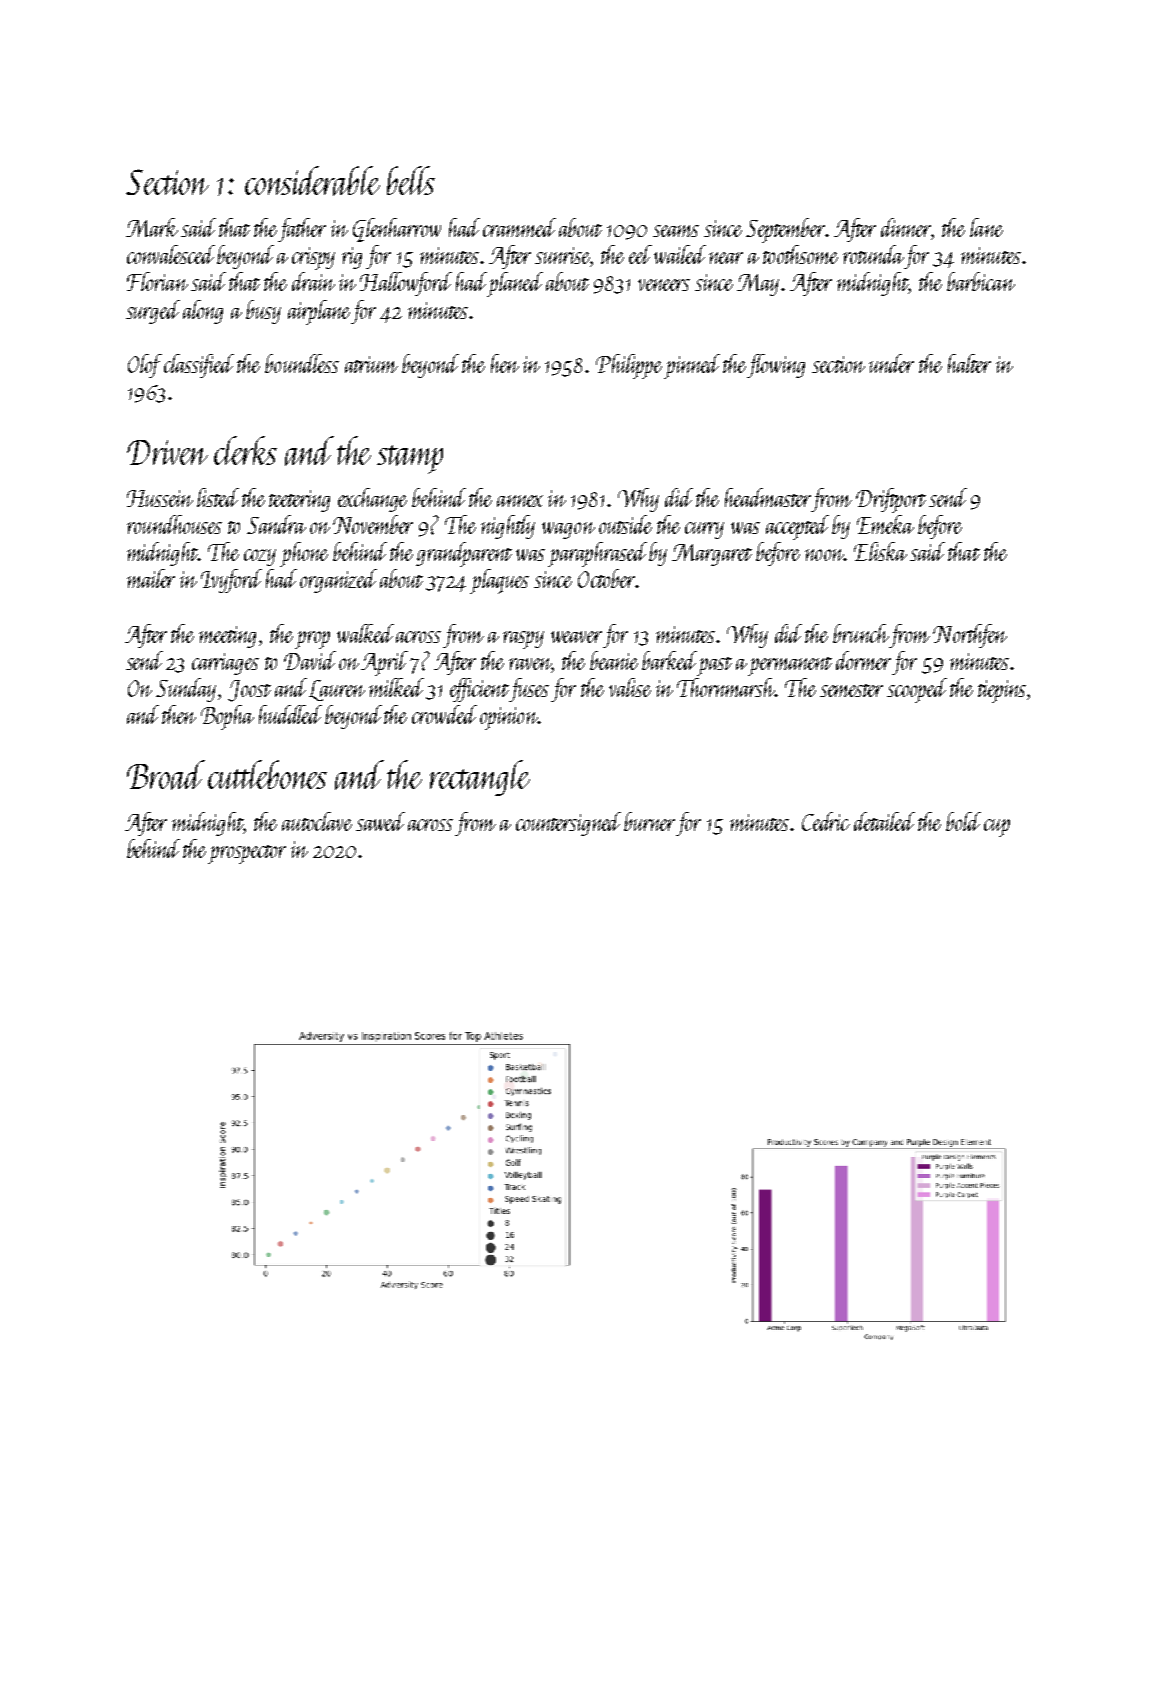  What do you see at coordinates (174, 524) in the page?
I see `roundhouses` at bounding box center [174, 524].
